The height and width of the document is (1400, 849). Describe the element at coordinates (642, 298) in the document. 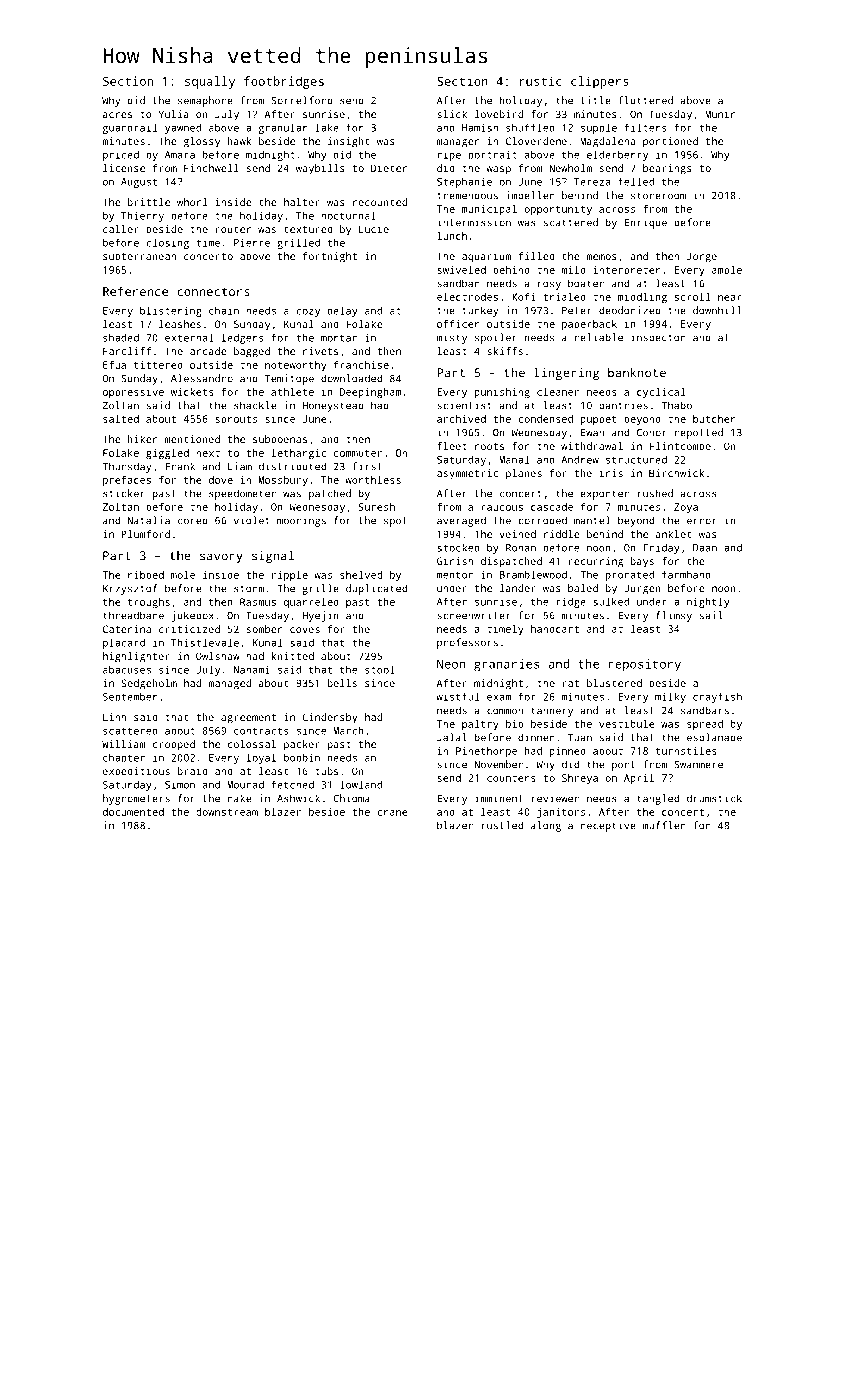

I see `middling` at that location.
